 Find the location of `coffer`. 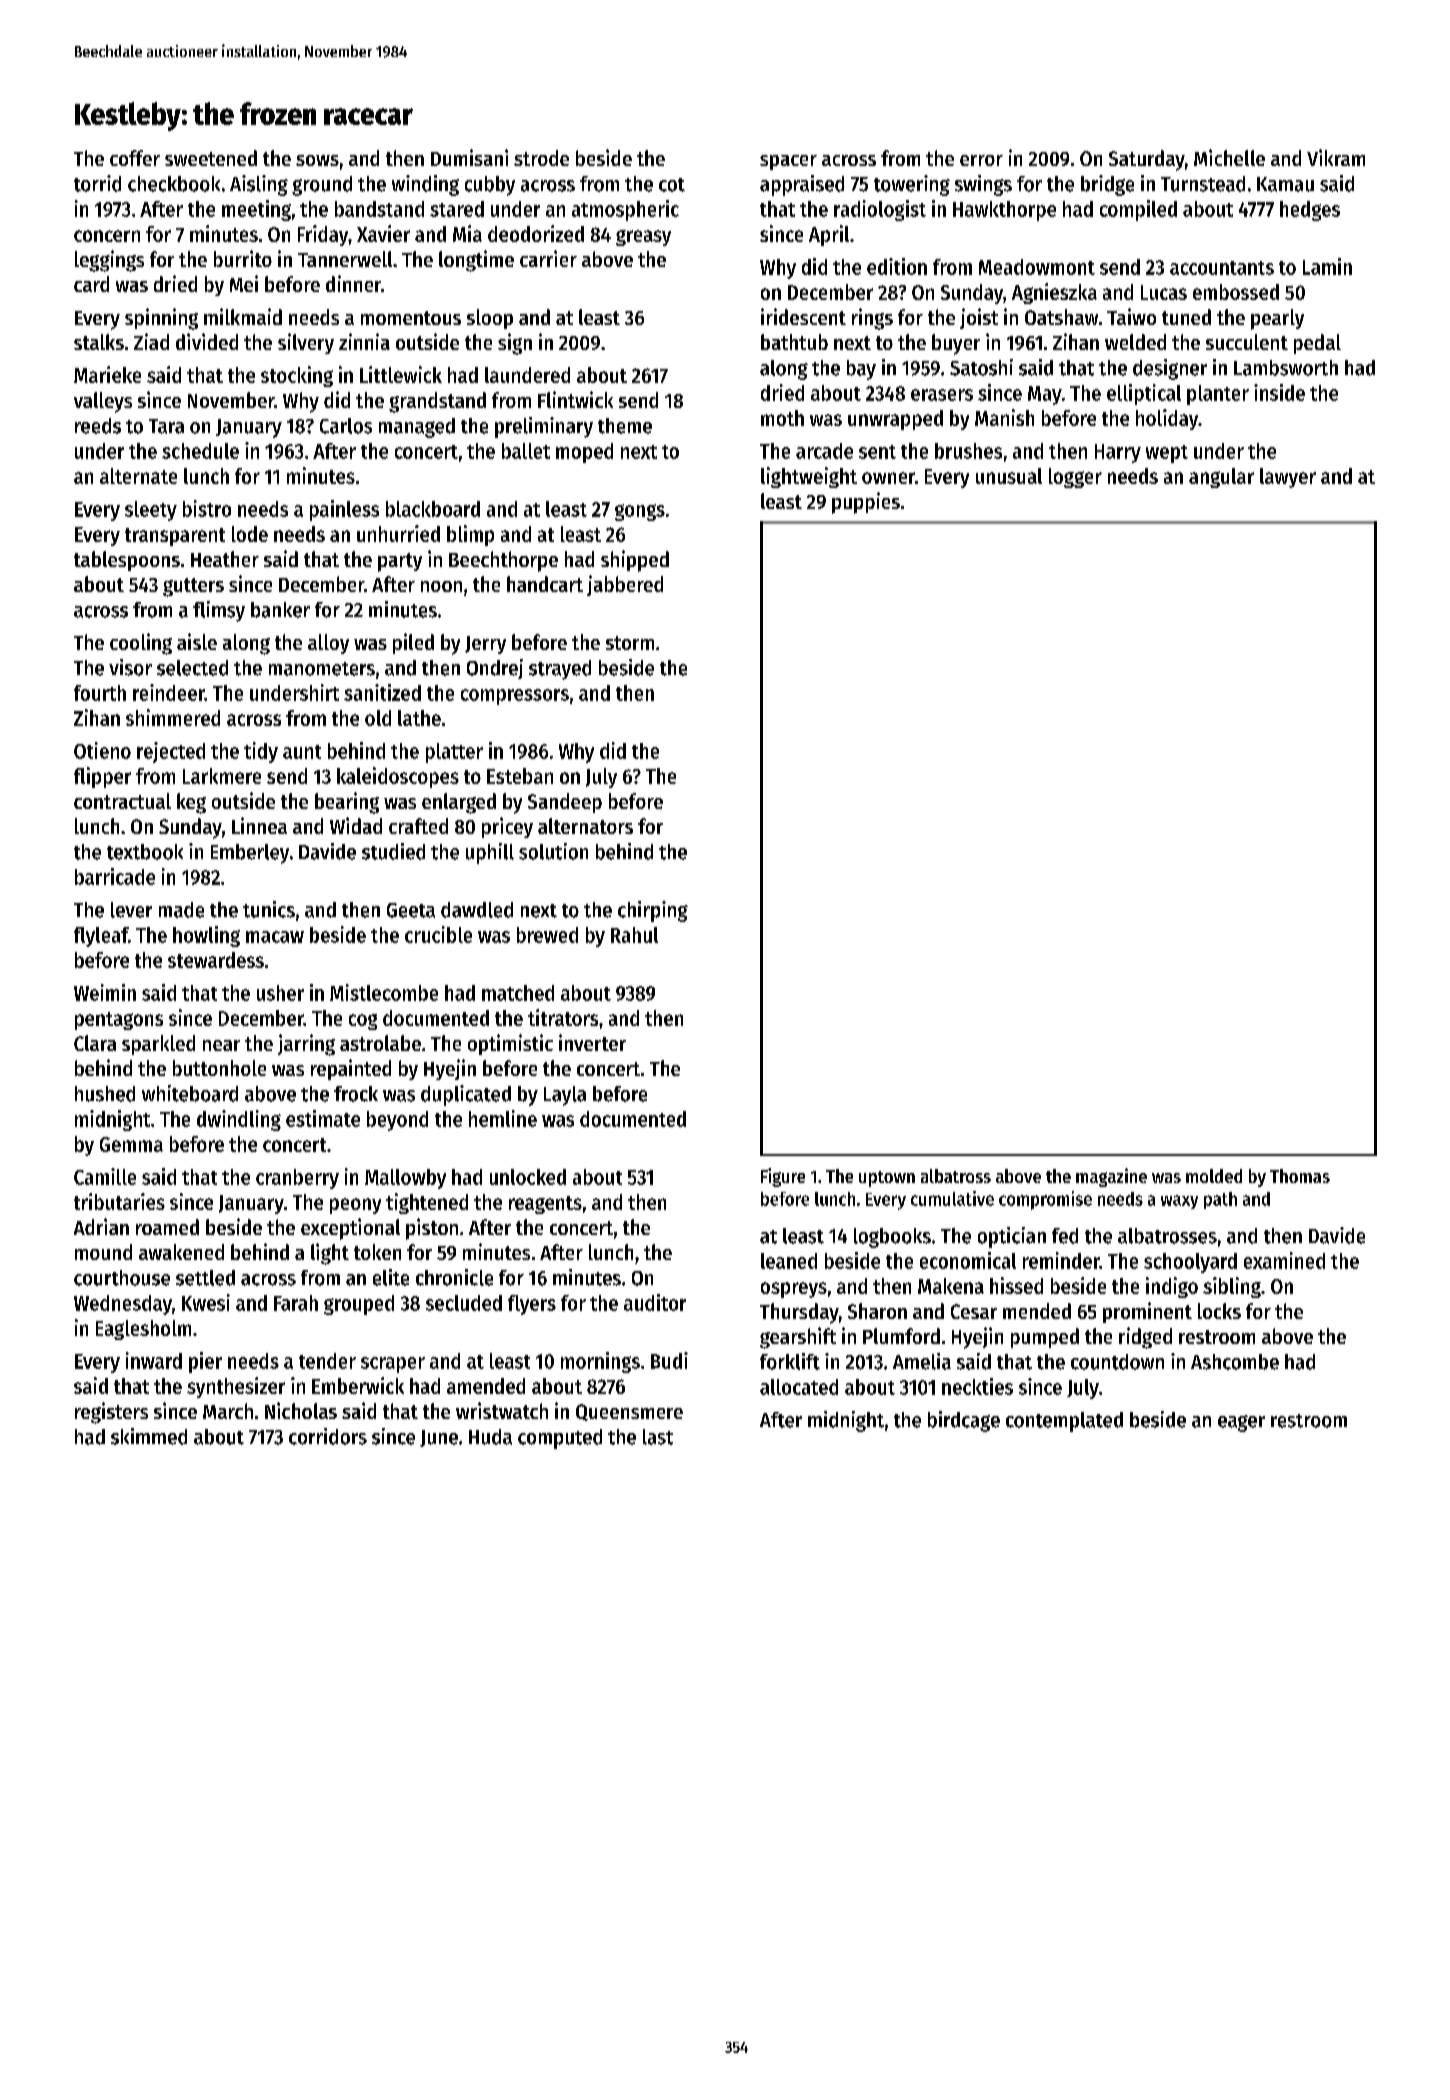

coffer is located at coordinates (135, 158).
